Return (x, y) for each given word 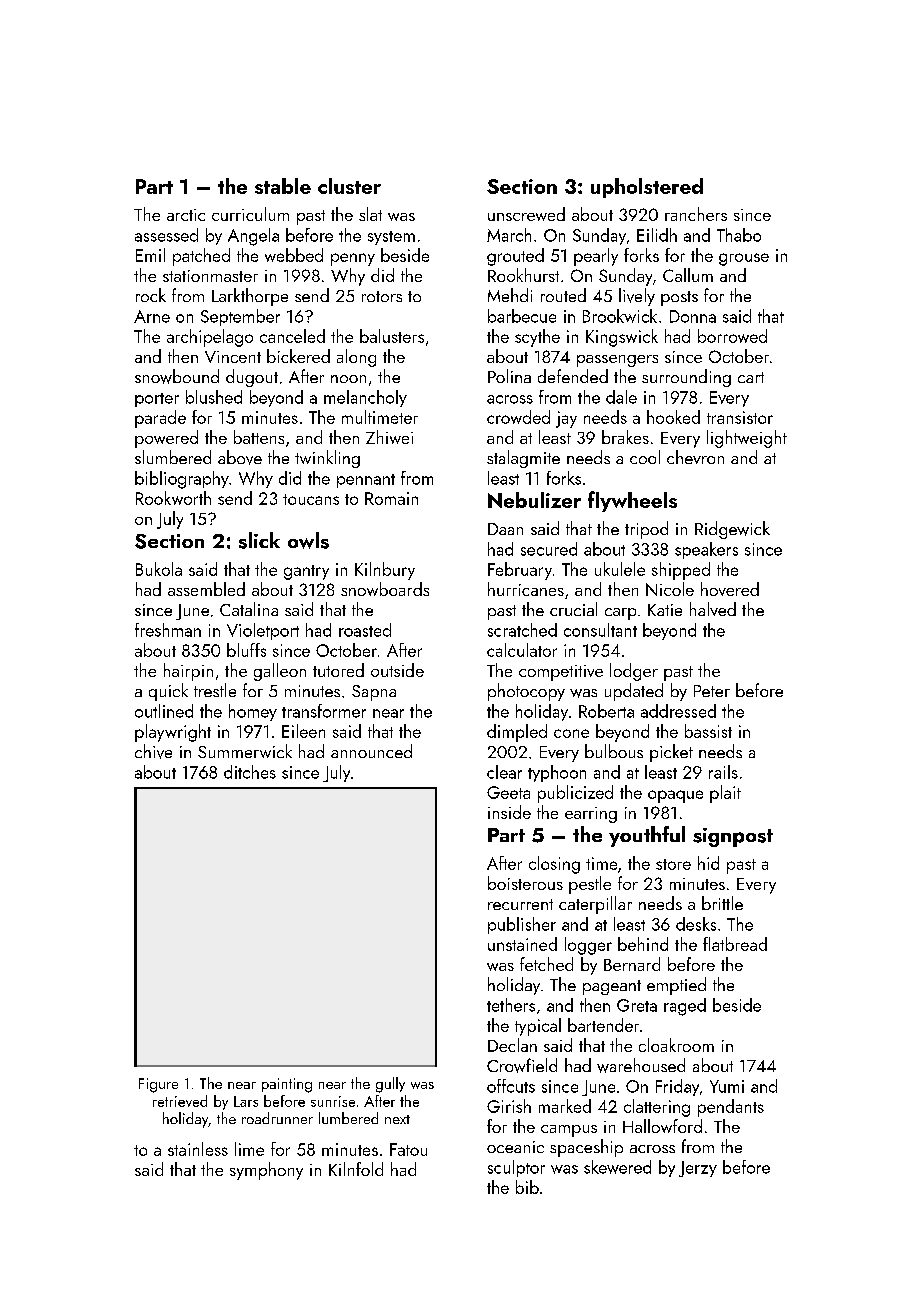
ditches (250, 772)
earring (591, 815)
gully (390, 1085)
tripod (646, 530)
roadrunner (277, 1118)
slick (259, 540)
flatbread (735, 944)
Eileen (303, 731)
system (391, 238)
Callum (688, 275)
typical (538, 1027)
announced (371, 751)
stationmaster (210, 276)
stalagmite (523, 459)
